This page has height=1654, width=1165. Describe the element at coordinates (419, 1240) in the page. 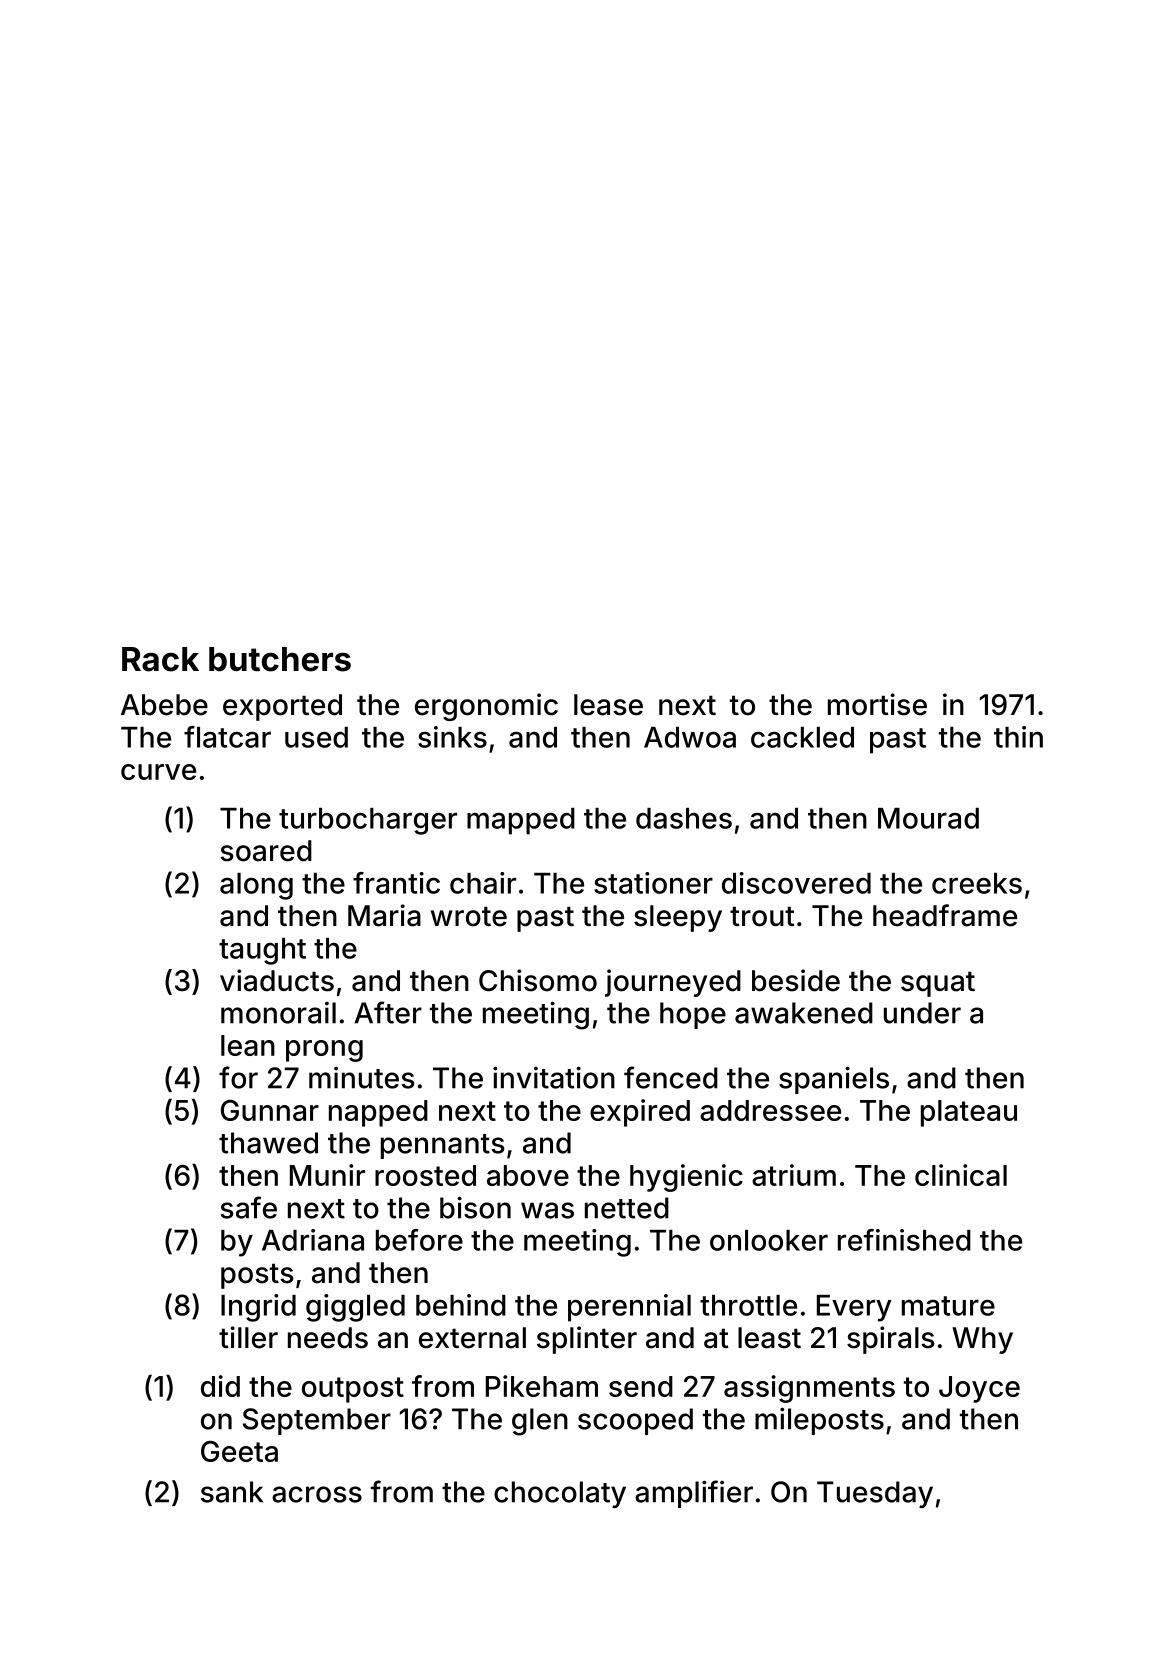

I see `before` at that location.
